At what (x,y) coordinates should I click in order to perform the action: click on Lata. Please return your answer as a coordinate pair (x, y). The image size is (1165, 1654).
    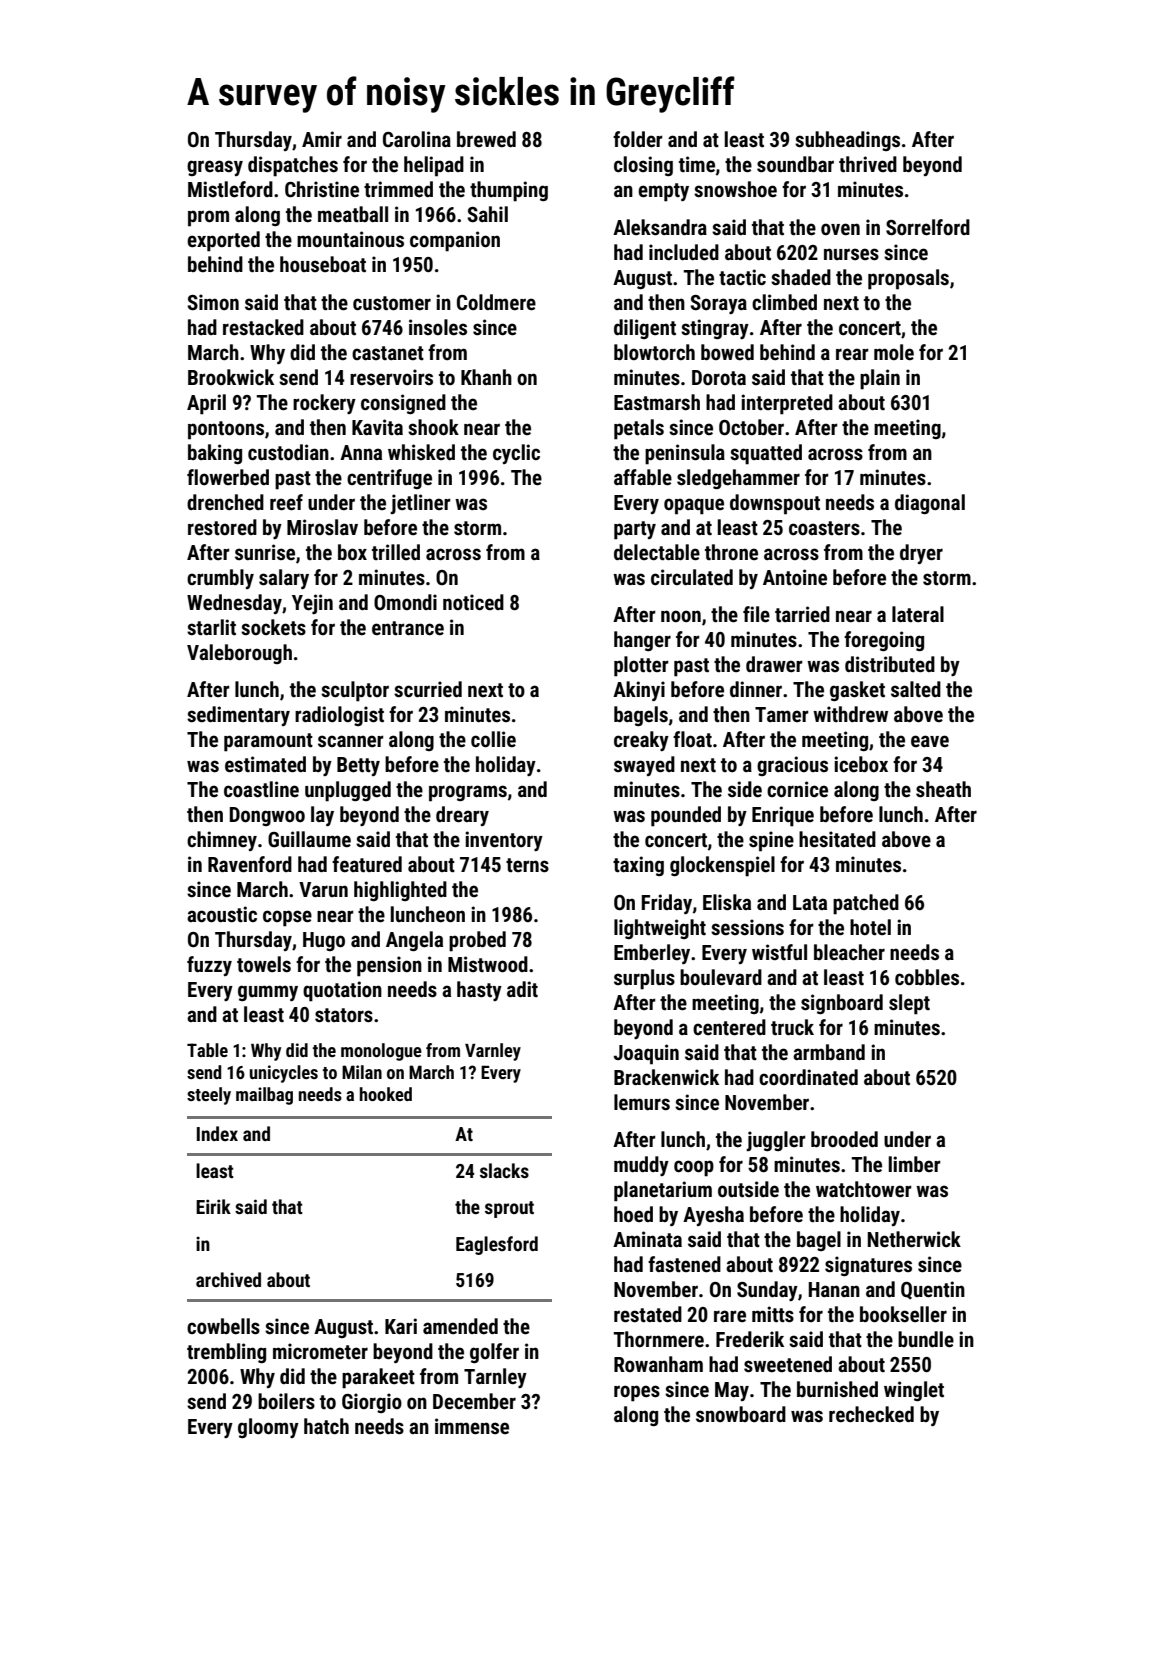
    Looking at the image, I should click on (810, 902).
